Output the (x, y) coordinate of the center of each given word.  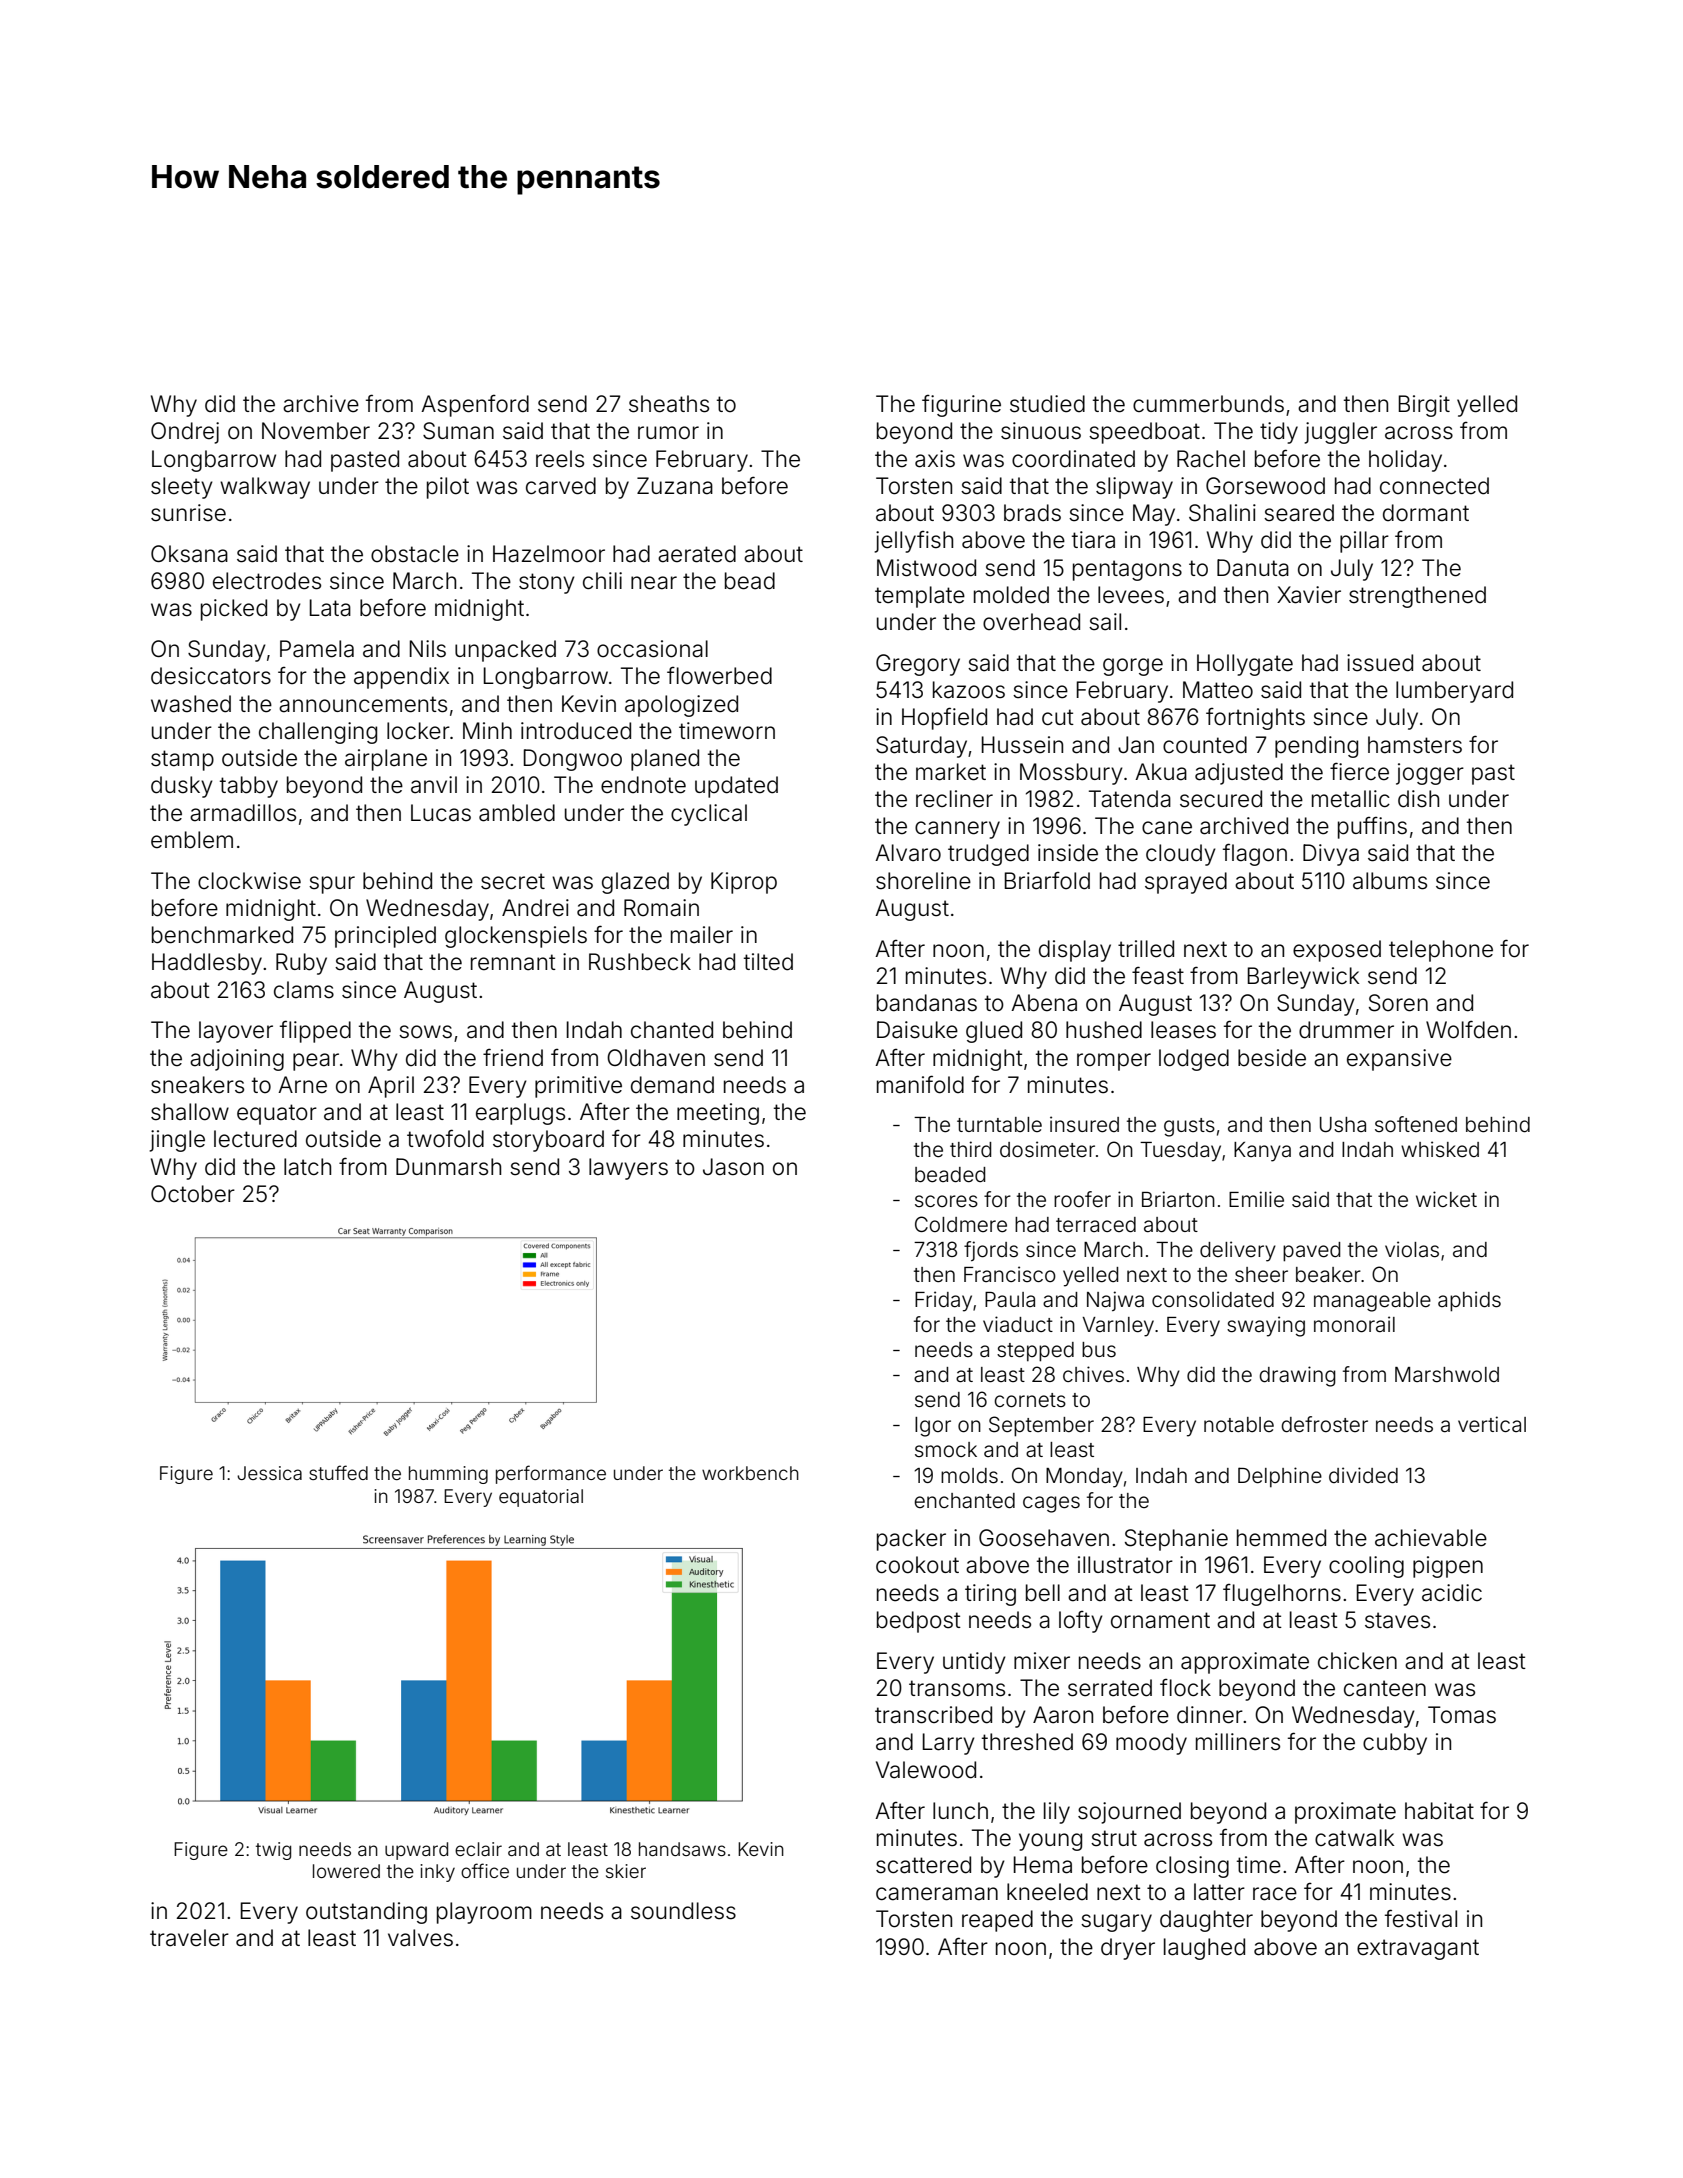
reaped (997, 1921)
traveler (189, 1938)
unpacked (505, 651)
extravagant (1418, 1949)
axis (935, 459)
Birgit (1424, 406)
